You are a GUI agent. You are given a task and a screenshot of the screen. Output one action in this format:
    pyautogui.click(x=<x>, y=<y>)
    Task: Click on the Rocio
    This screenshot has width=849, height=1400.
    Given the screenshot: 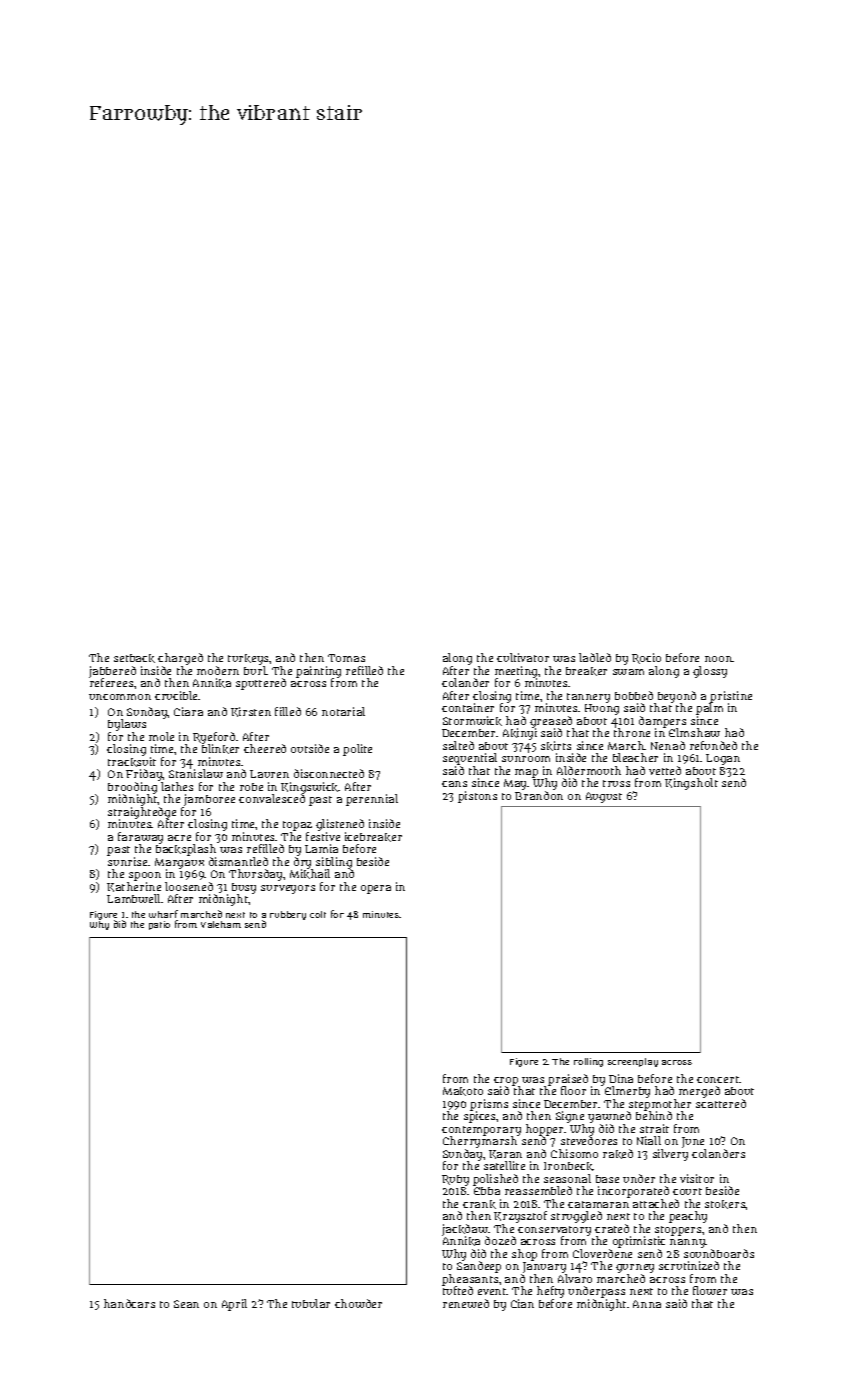 What is the action you would take?
    pyautogui.click(x=646, y=658)
